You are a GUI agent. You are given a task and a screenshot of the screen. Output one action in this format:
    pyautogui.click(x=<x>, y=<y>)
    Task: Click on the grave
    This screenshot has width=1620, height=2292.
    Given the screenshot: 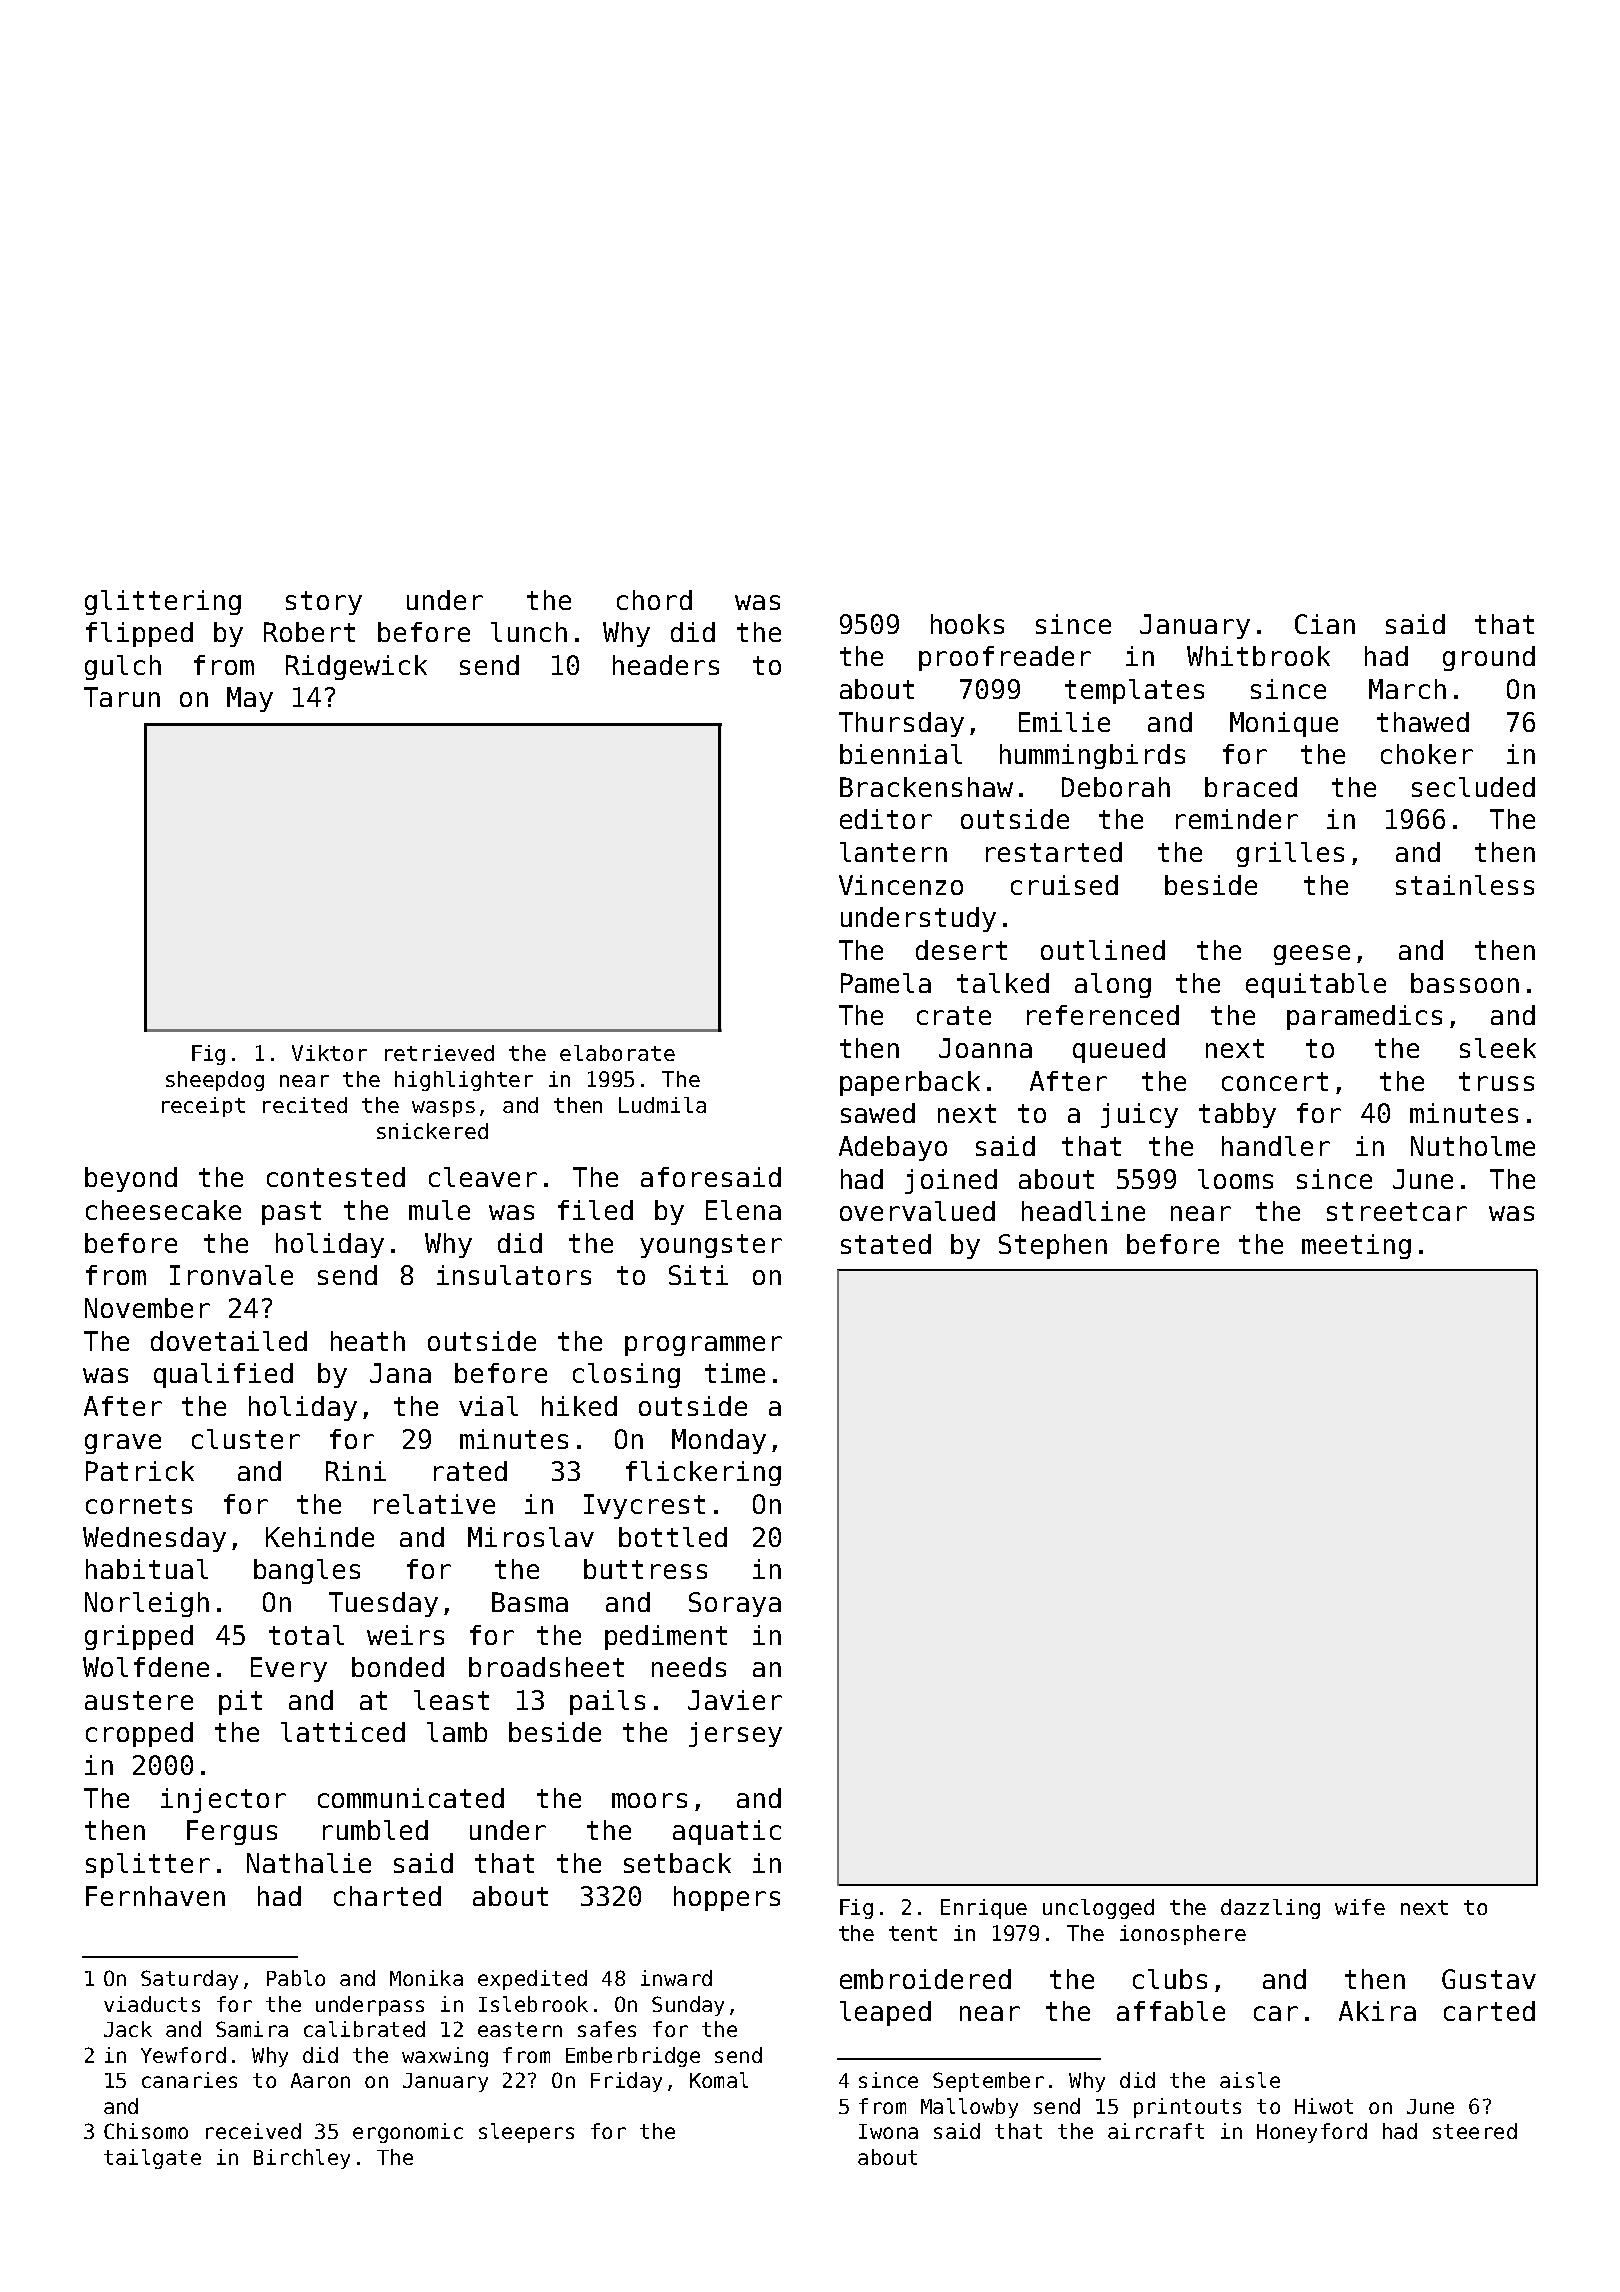 What is the action you would take?
    pyautogui.click(x=123, y=1444)
